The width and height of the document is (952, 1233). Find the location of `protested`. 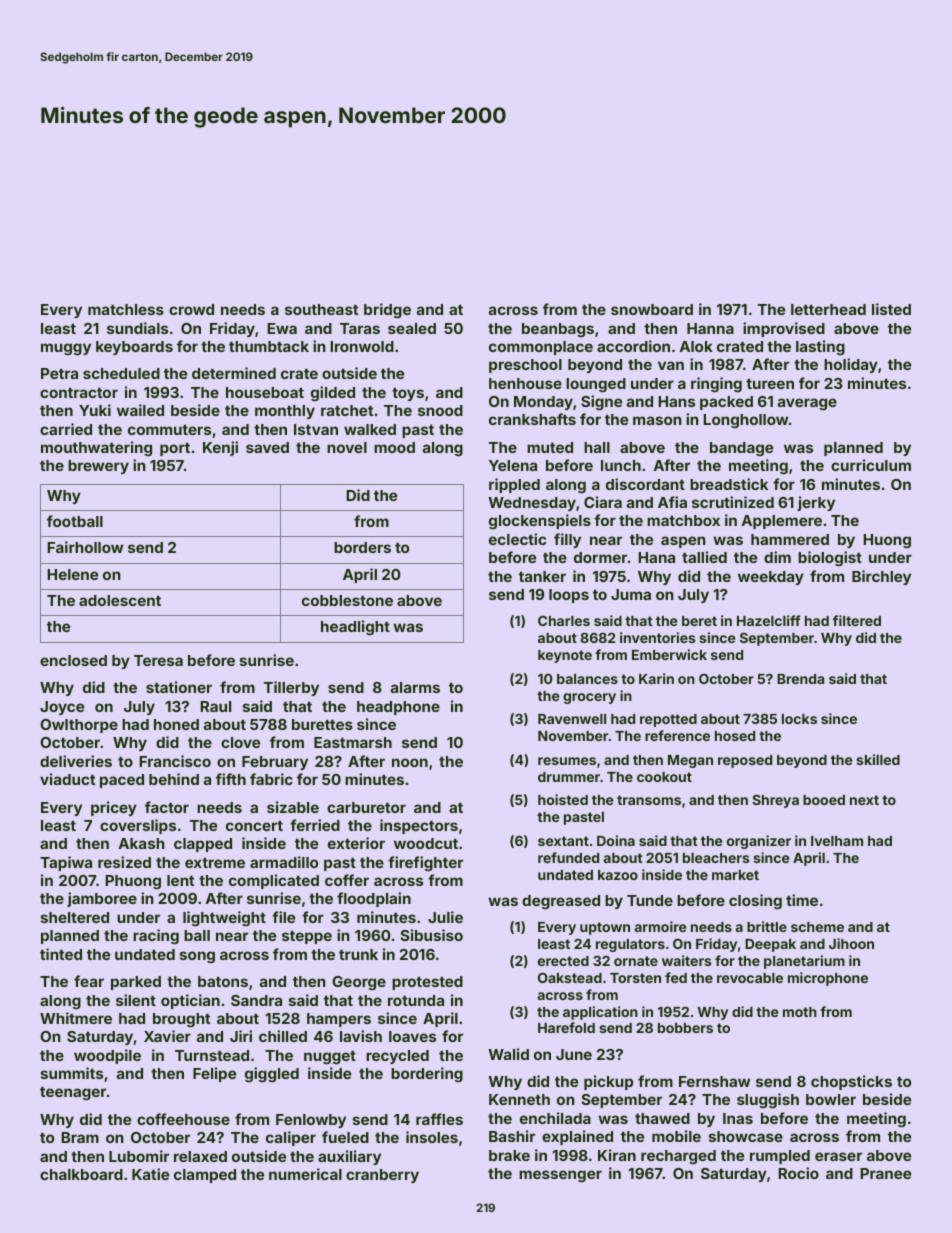

protested is located at coordinates (427, 983).
